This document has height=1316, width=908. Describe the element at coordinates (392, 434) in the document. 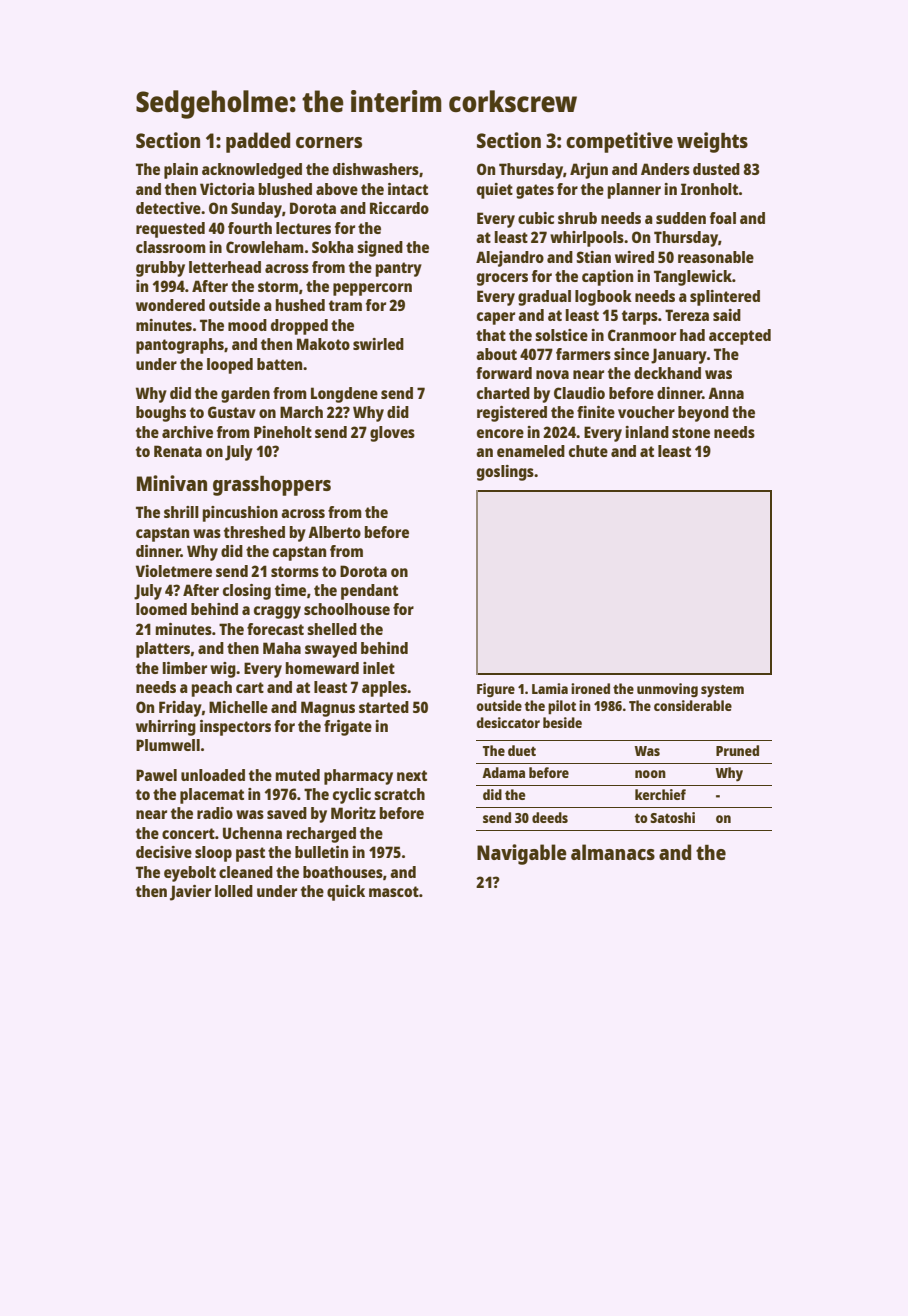

I see `gloves` at that location.
